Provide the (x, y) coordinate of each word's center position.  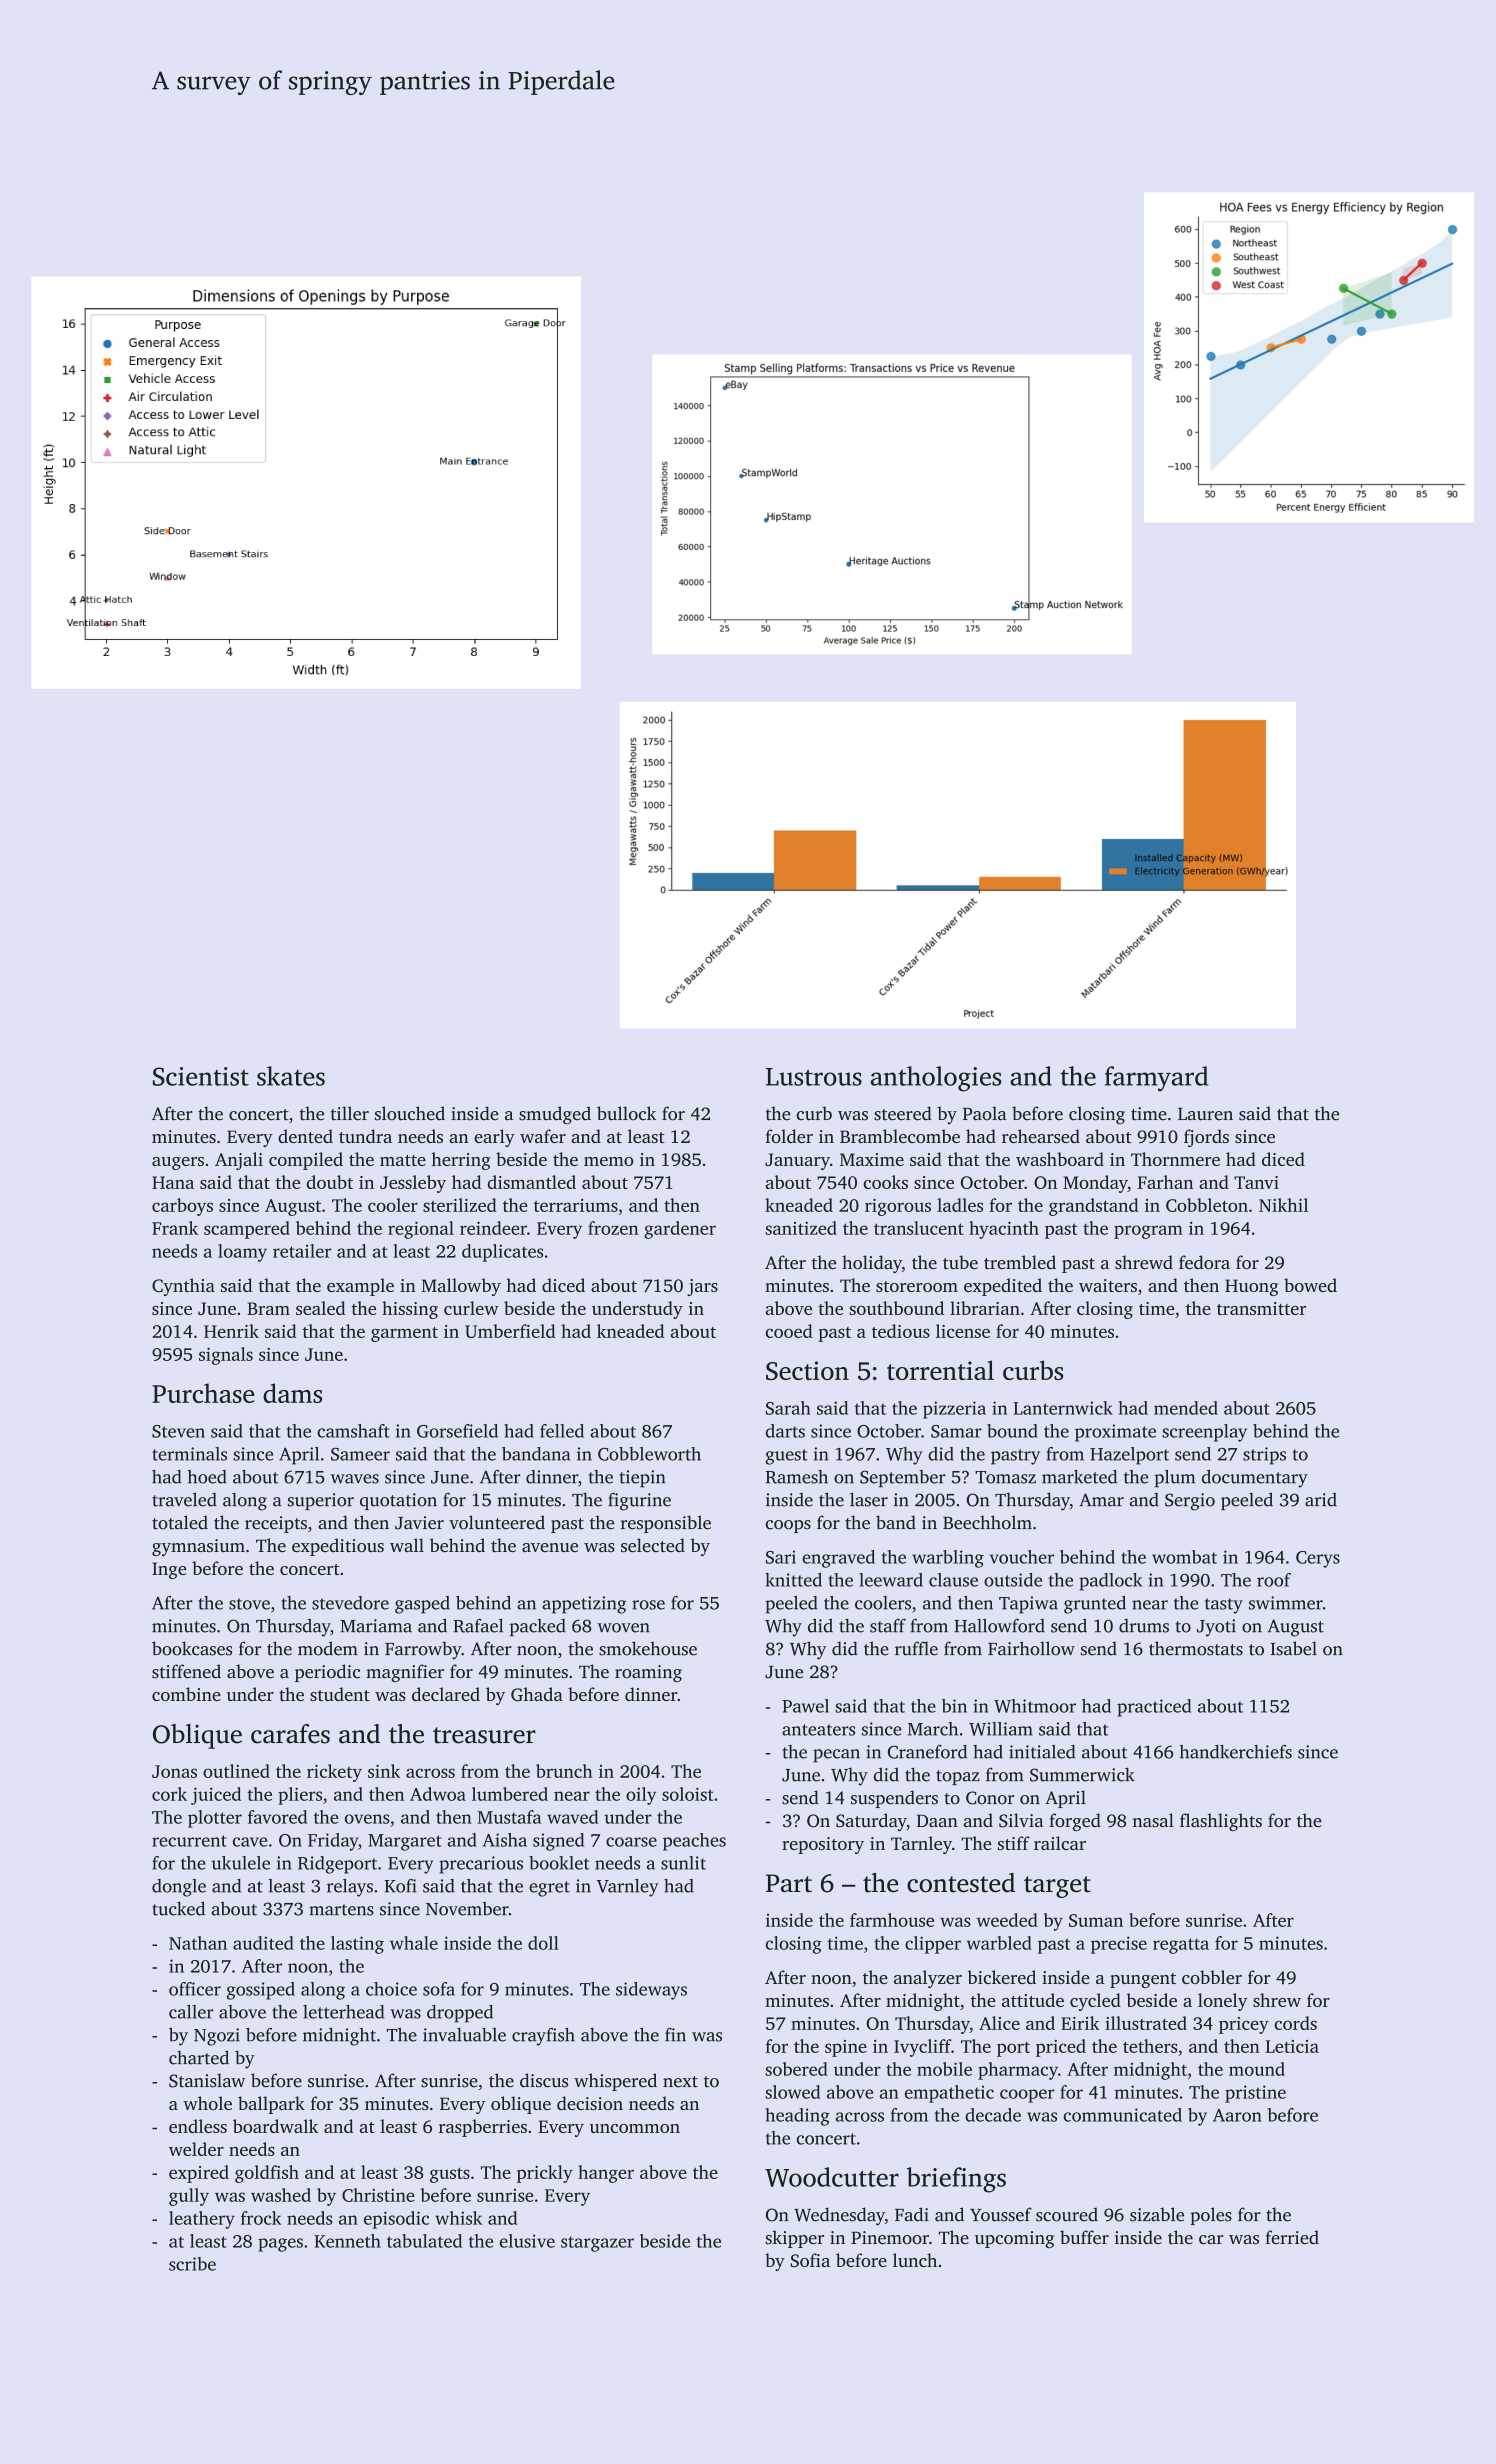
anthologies (936, 1079)
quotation (398, 1501)
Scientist (201, 1076)
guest (787, 1457)
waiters (1108, 1285)
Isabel (1293, 1648)
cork (169, 1794)
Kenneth (347, 2241)
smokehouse (648, 1648)
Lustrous (814, 1077)
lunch (915, 2260)
